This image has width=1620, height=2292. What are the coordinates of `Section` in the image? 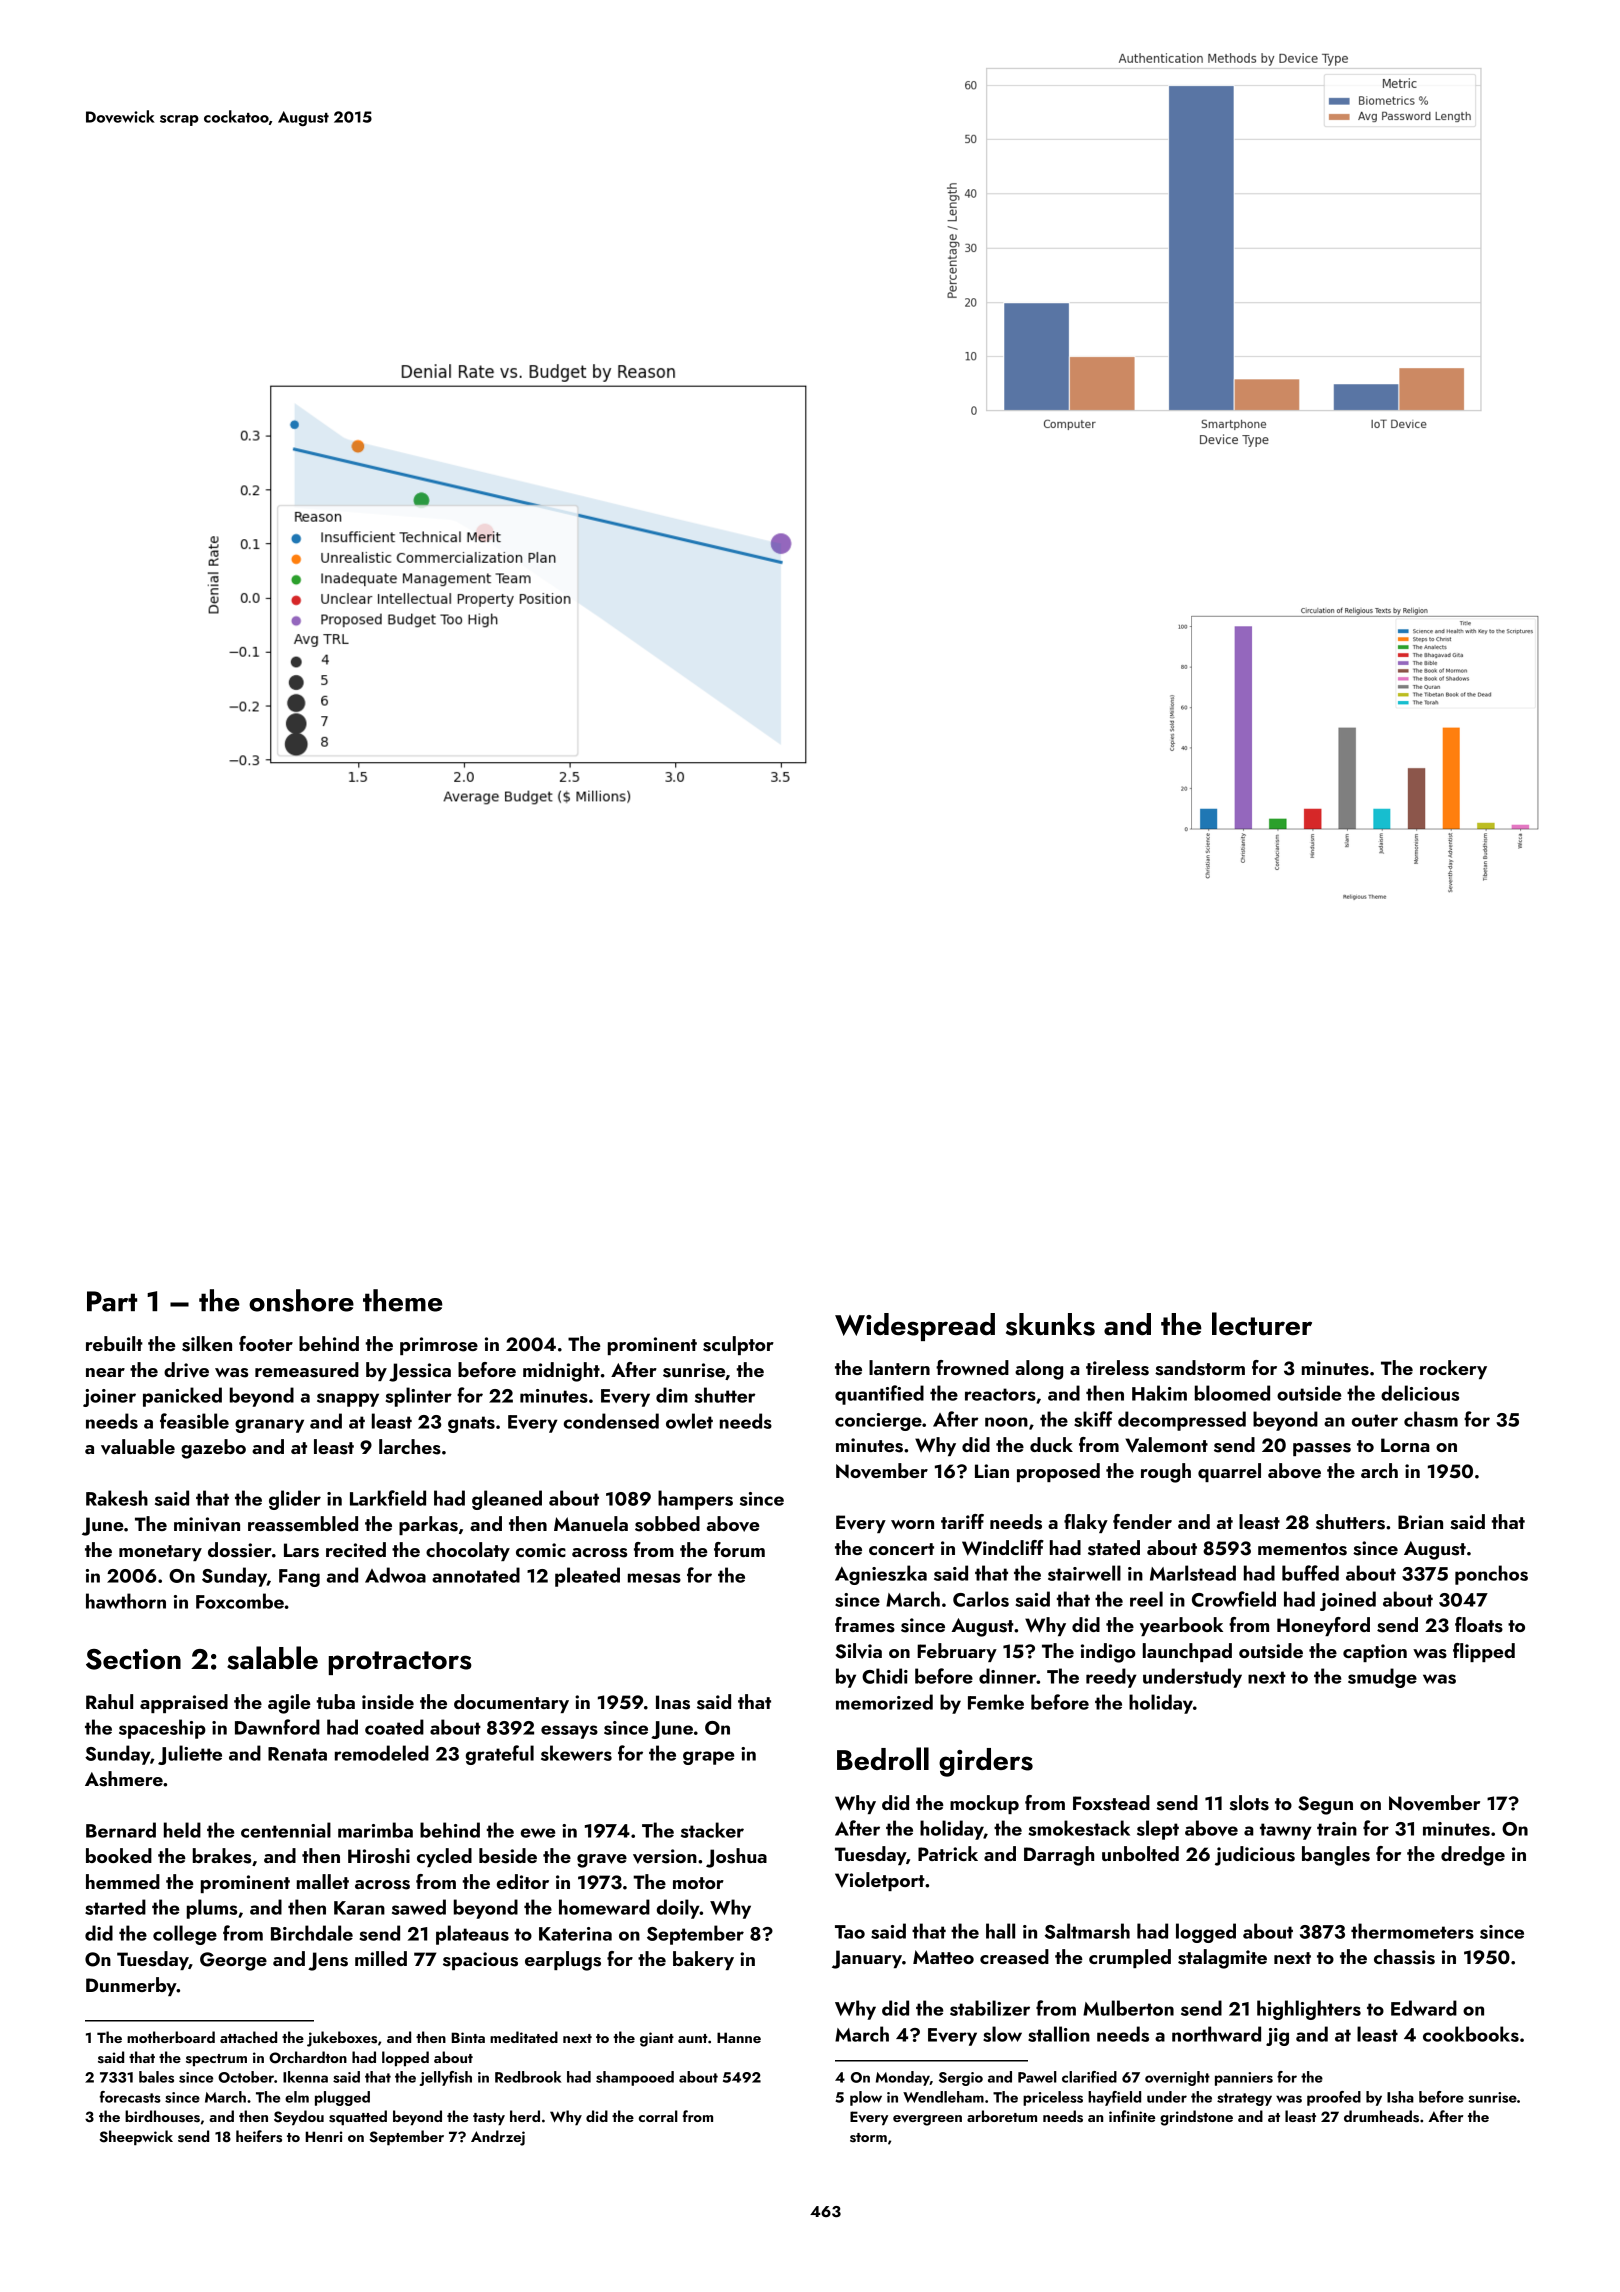 It's located at (133, 1659).
